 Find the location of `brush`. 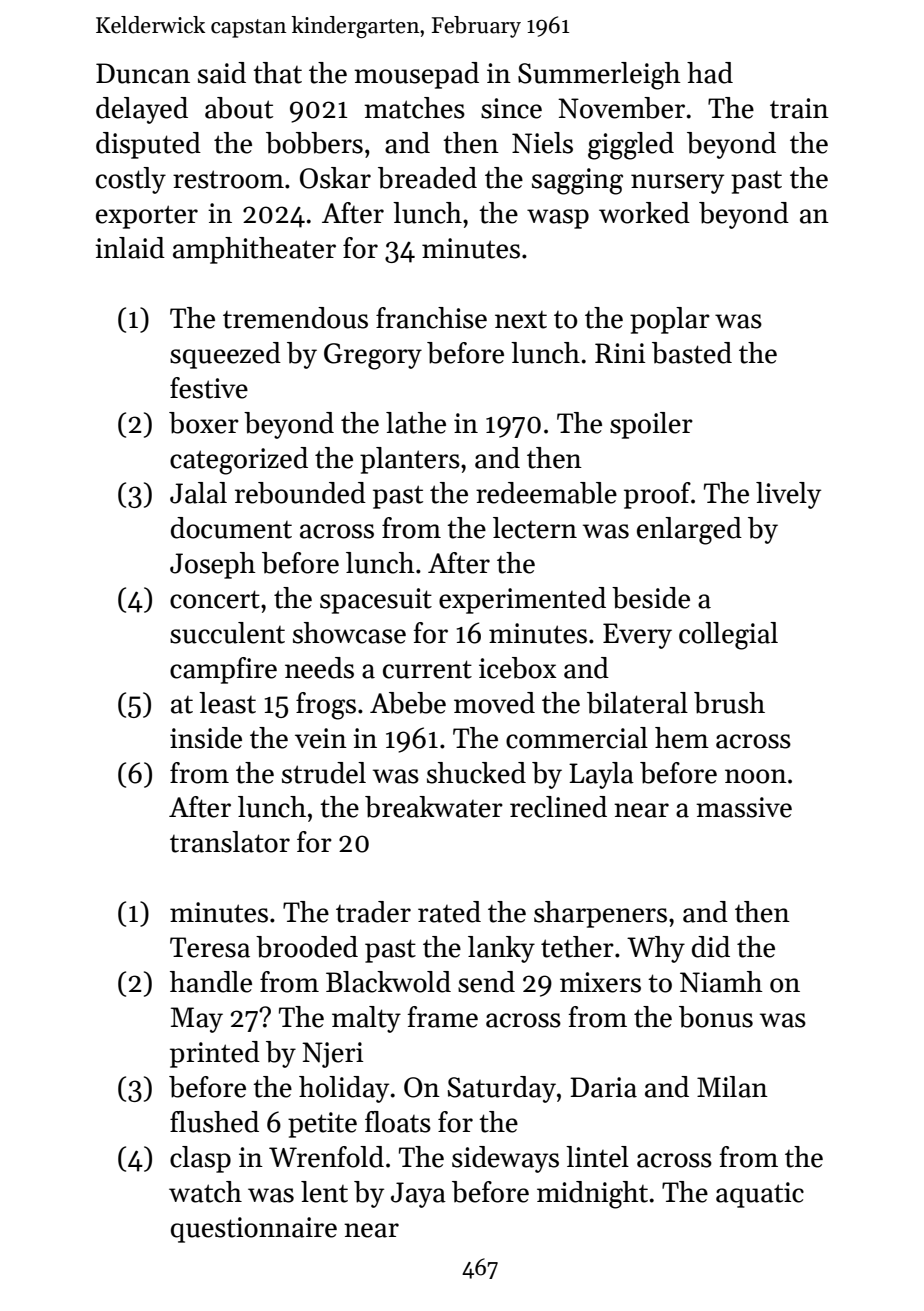

brush is located at coordinates (729, 703).
